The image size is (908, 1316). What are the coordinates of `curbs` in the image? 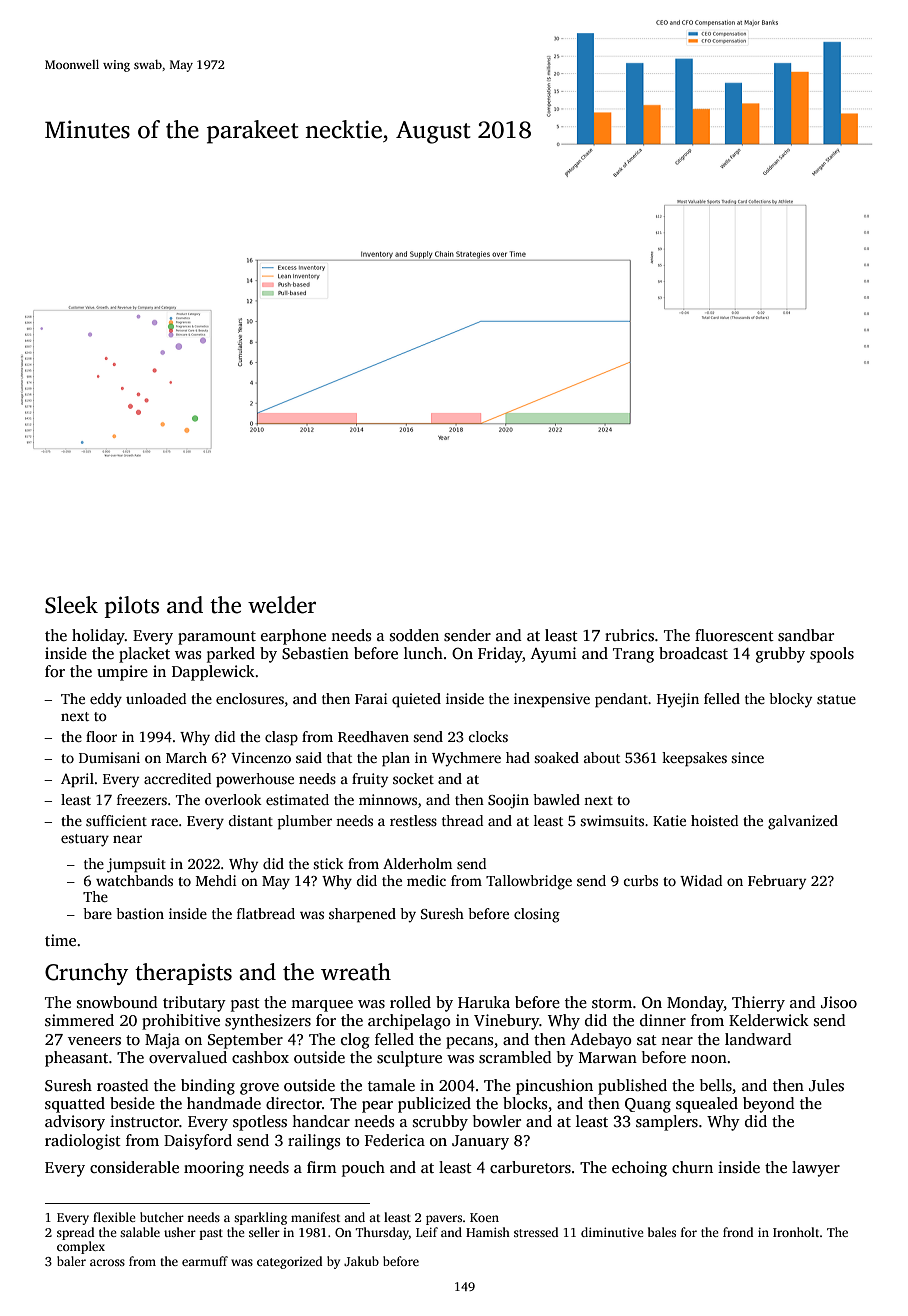 It's located at (640, 880).
